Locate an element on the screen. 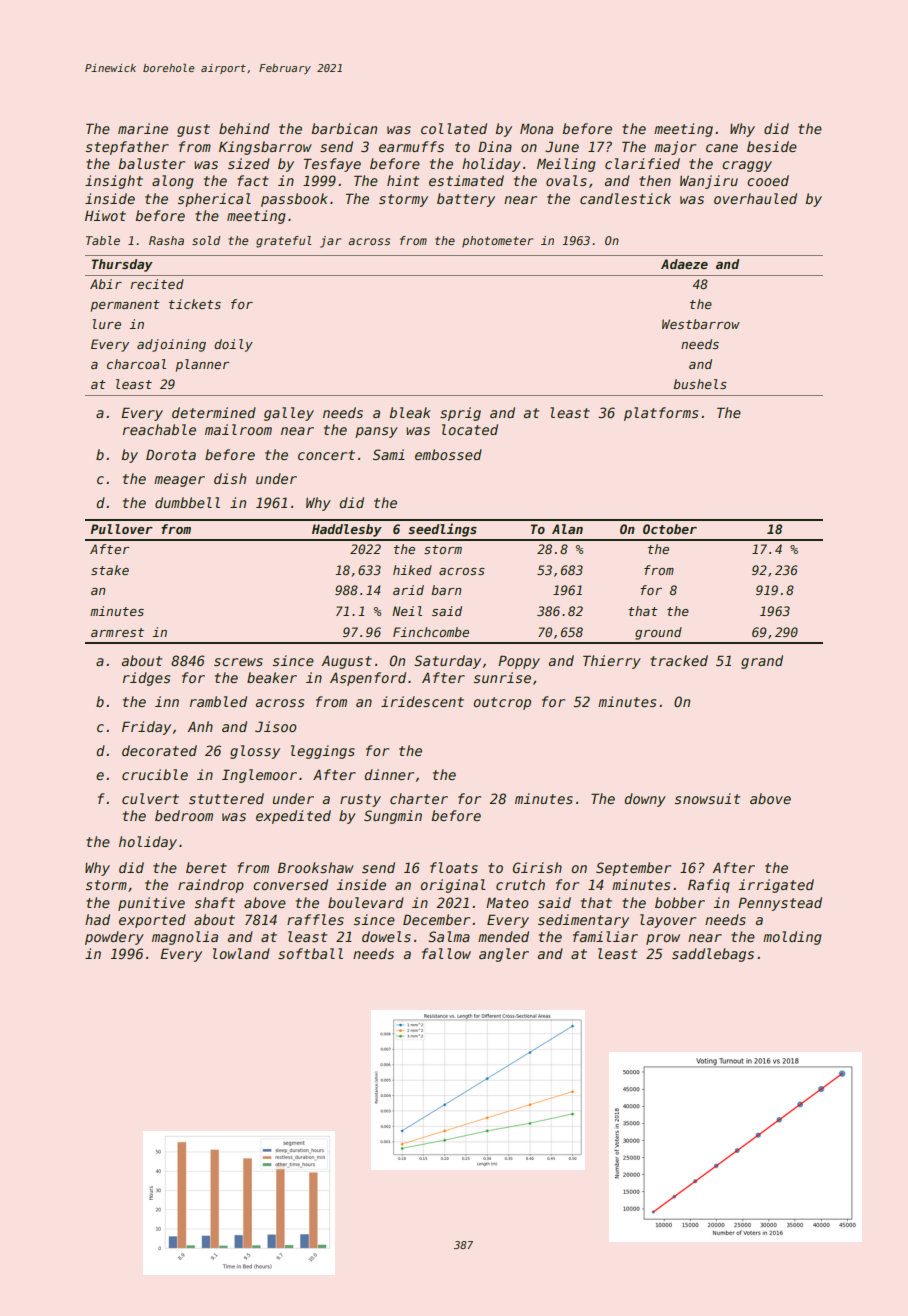  doily is located at coordinates (233, 345).
